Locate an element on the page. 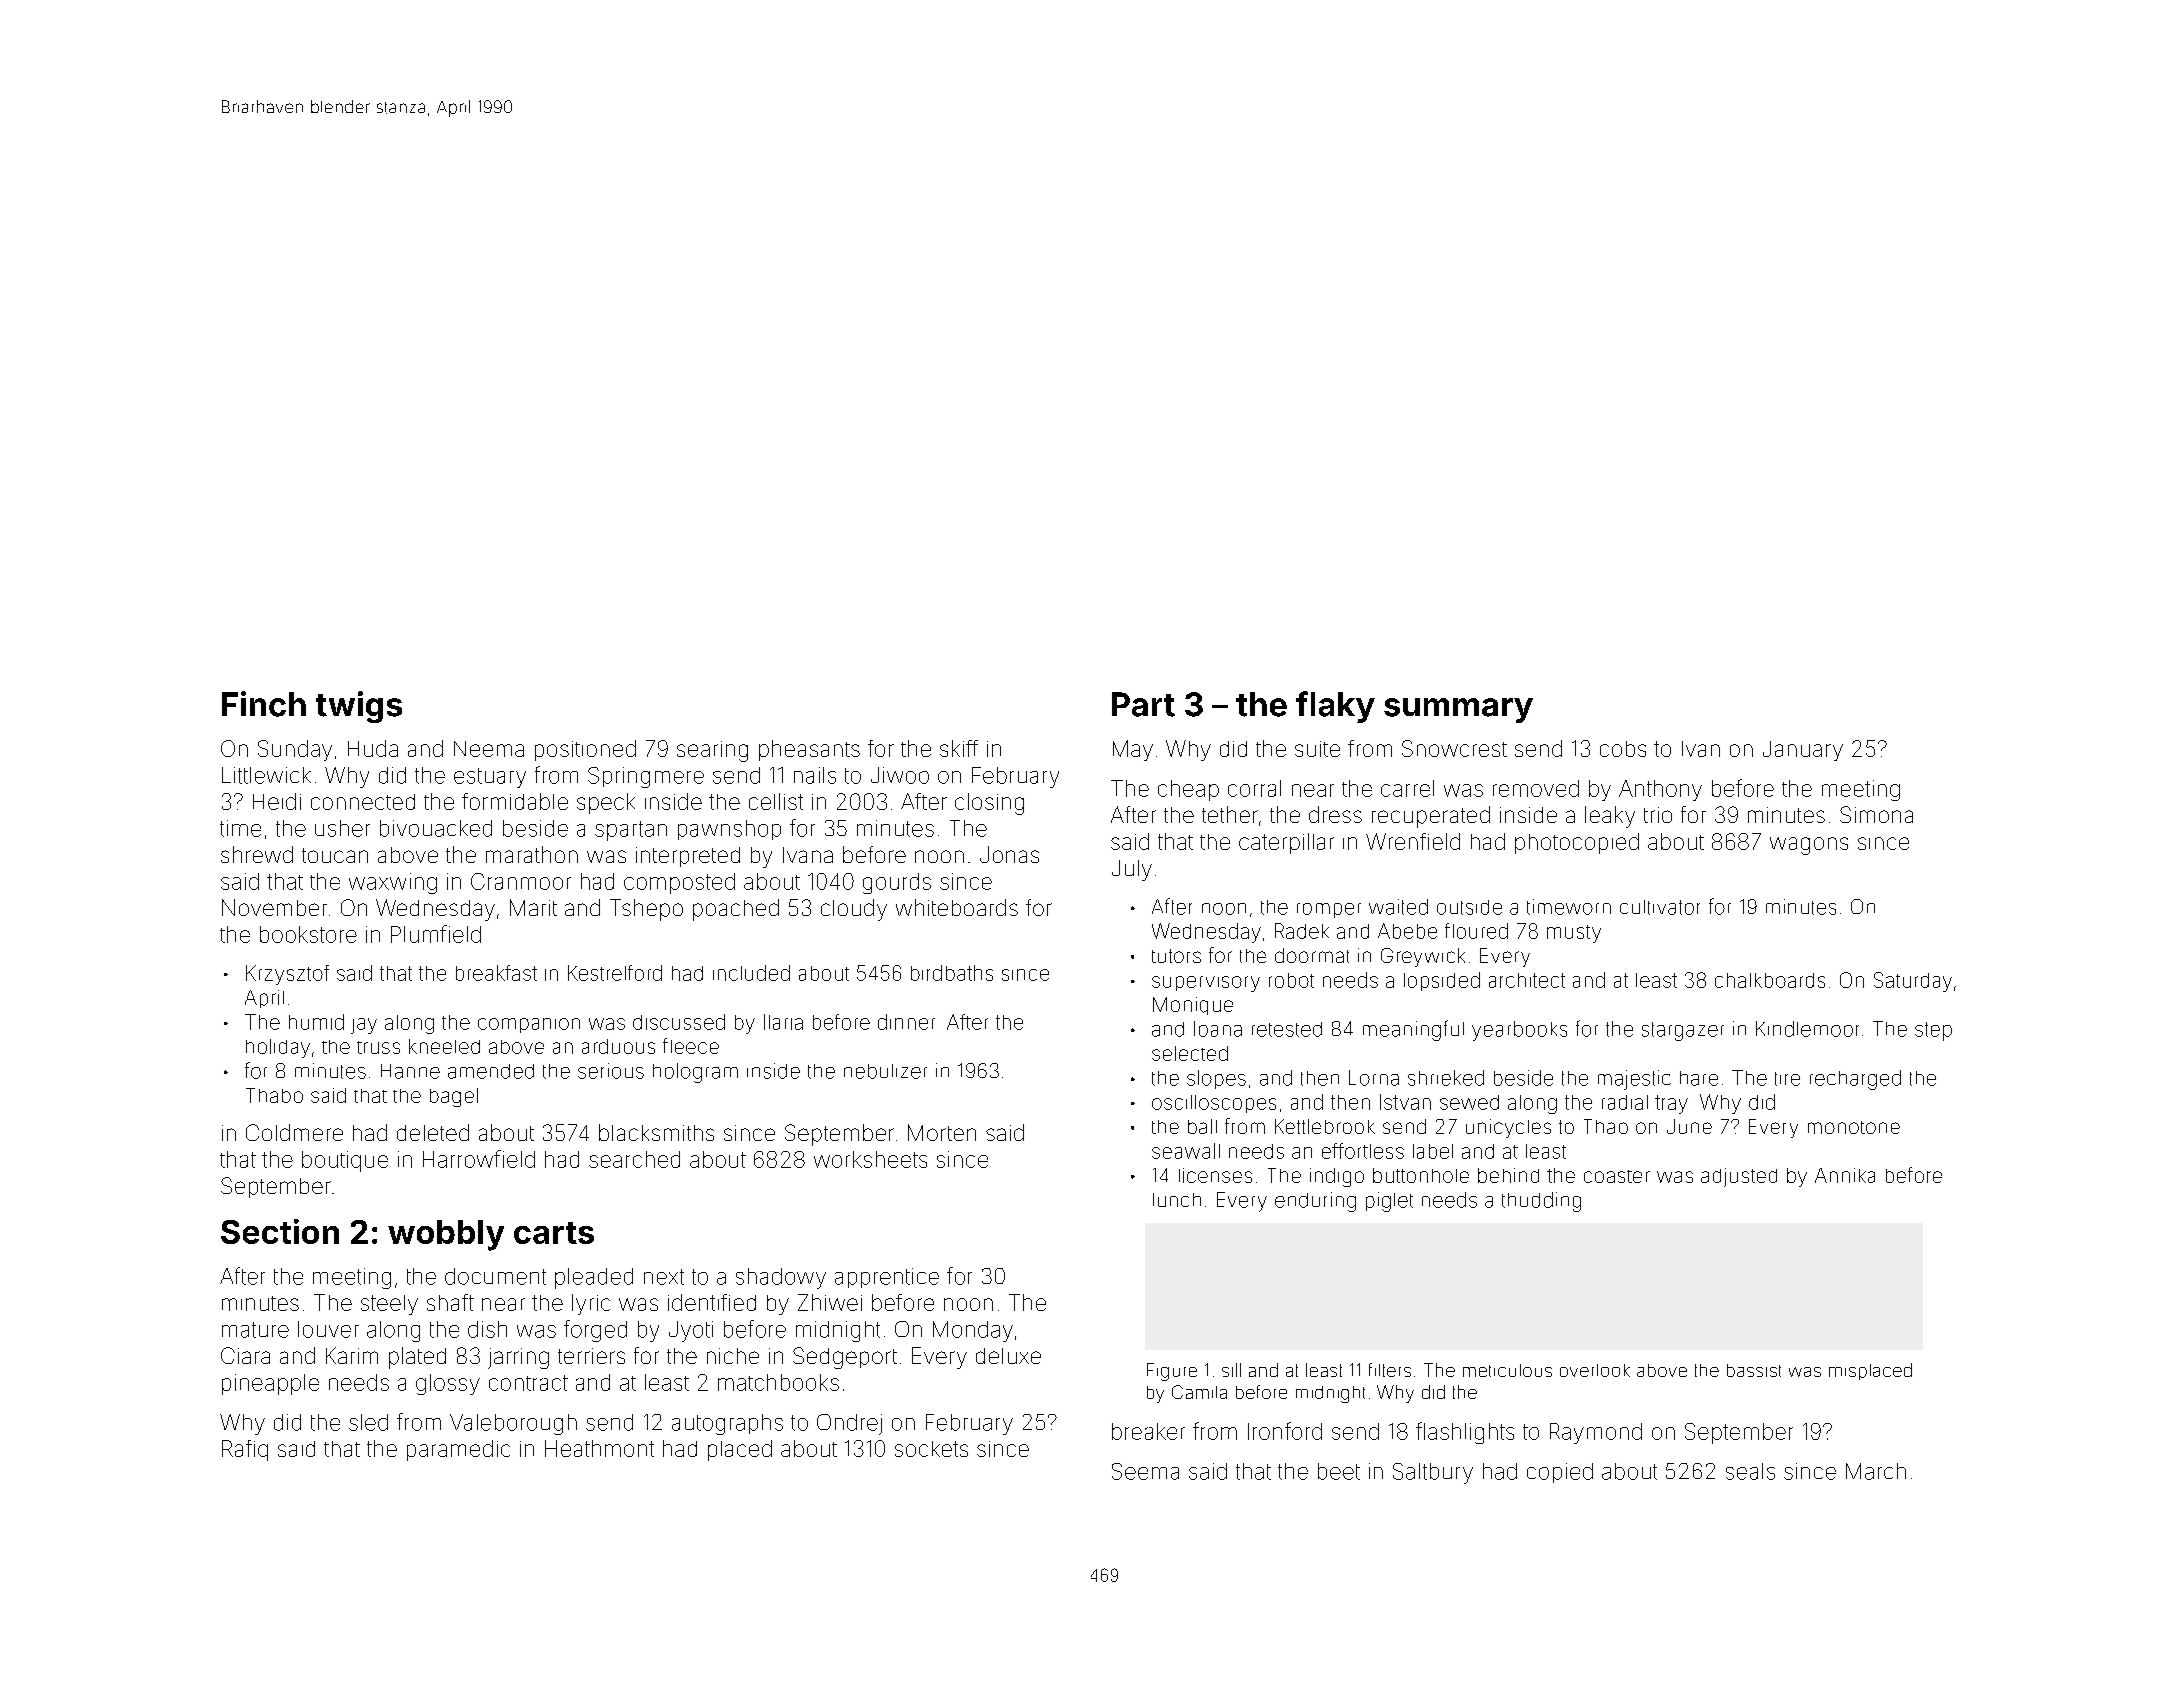 Image resolution: width=2178 pixels, height=1683 pixels. step is located at coordinates (1933, 1031).
